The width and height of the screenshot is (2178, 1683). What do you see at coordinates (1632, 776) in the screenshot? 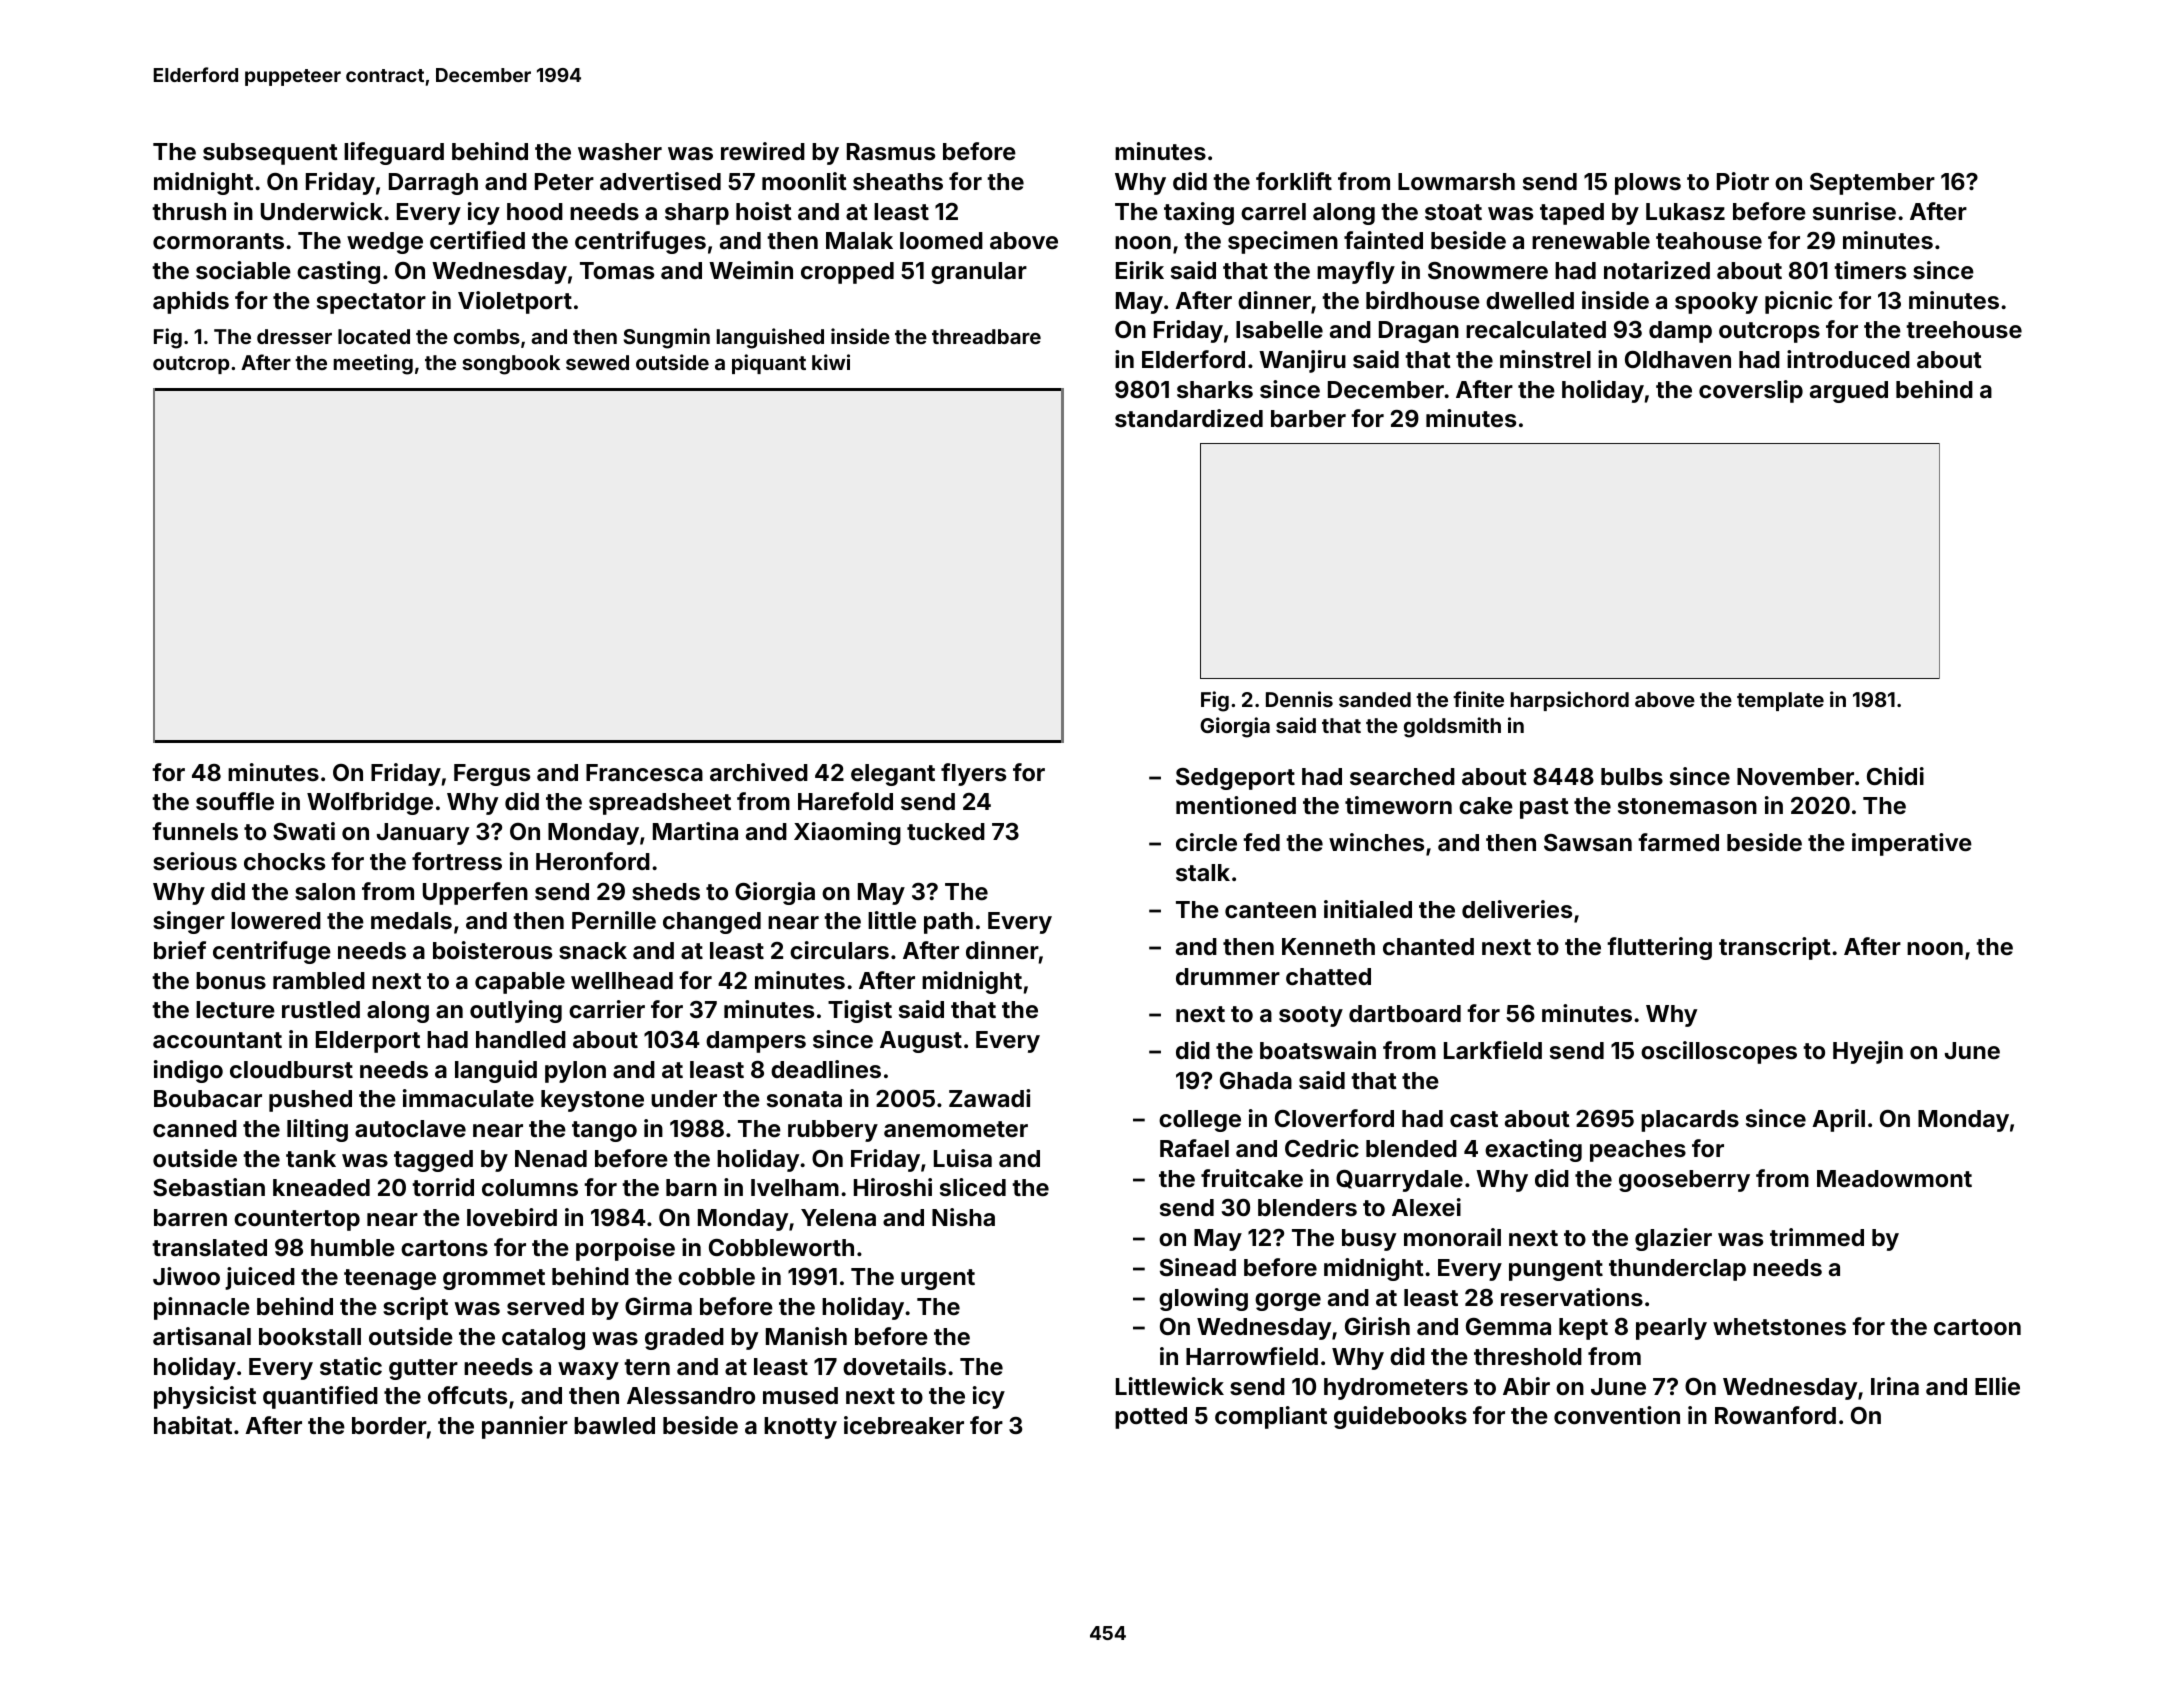
I see `bulbs` at bounding box center [1632, 776].
